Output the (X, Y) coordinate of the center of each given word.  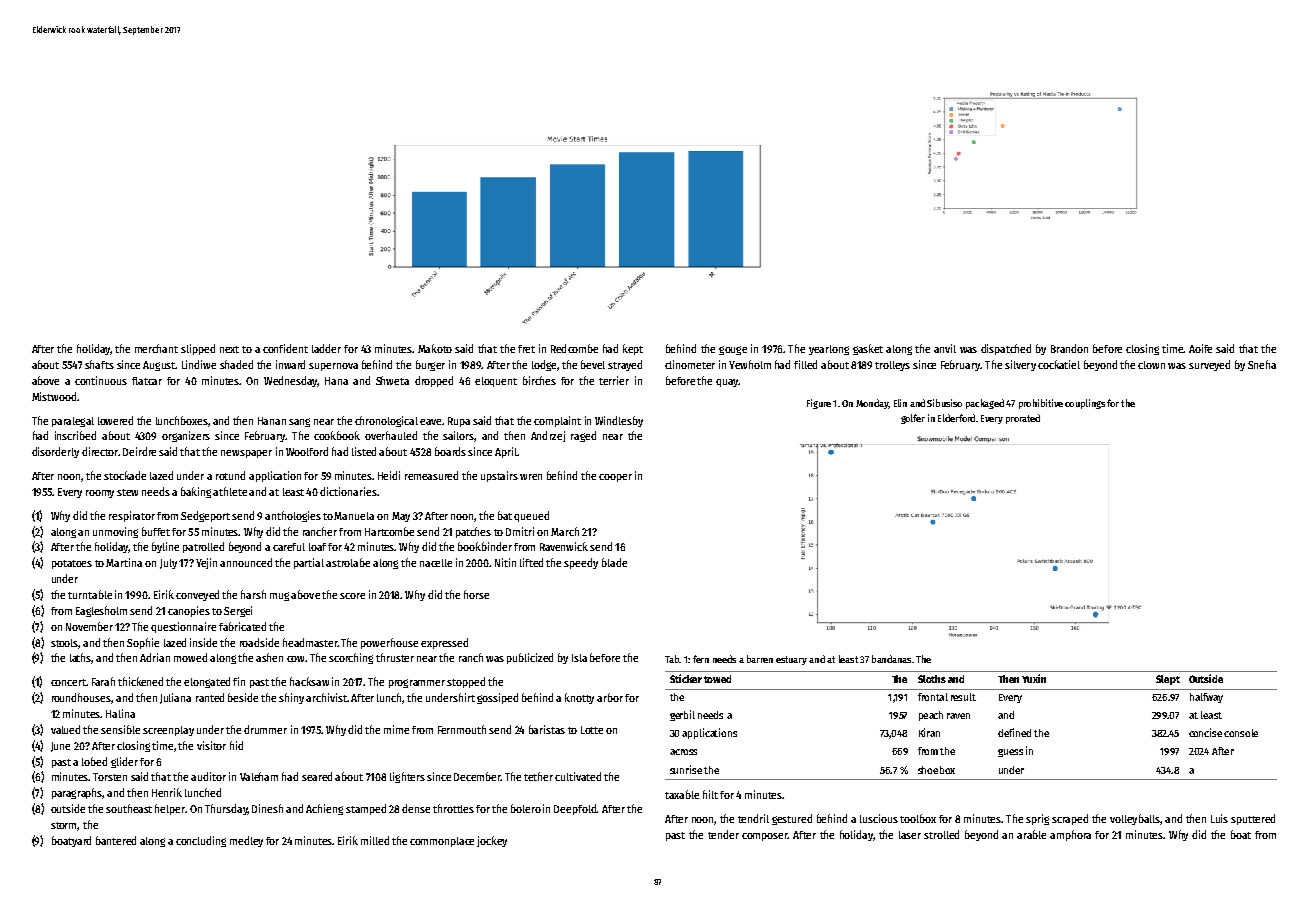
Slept (1168, 680)
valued (65, 729)
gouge (733, 350)
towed (717, 679)
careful (289, 547)
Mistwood (54, 396)
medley (246, 841)
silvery (1020, 365)
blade (614, 562)
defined (1014, 732)
